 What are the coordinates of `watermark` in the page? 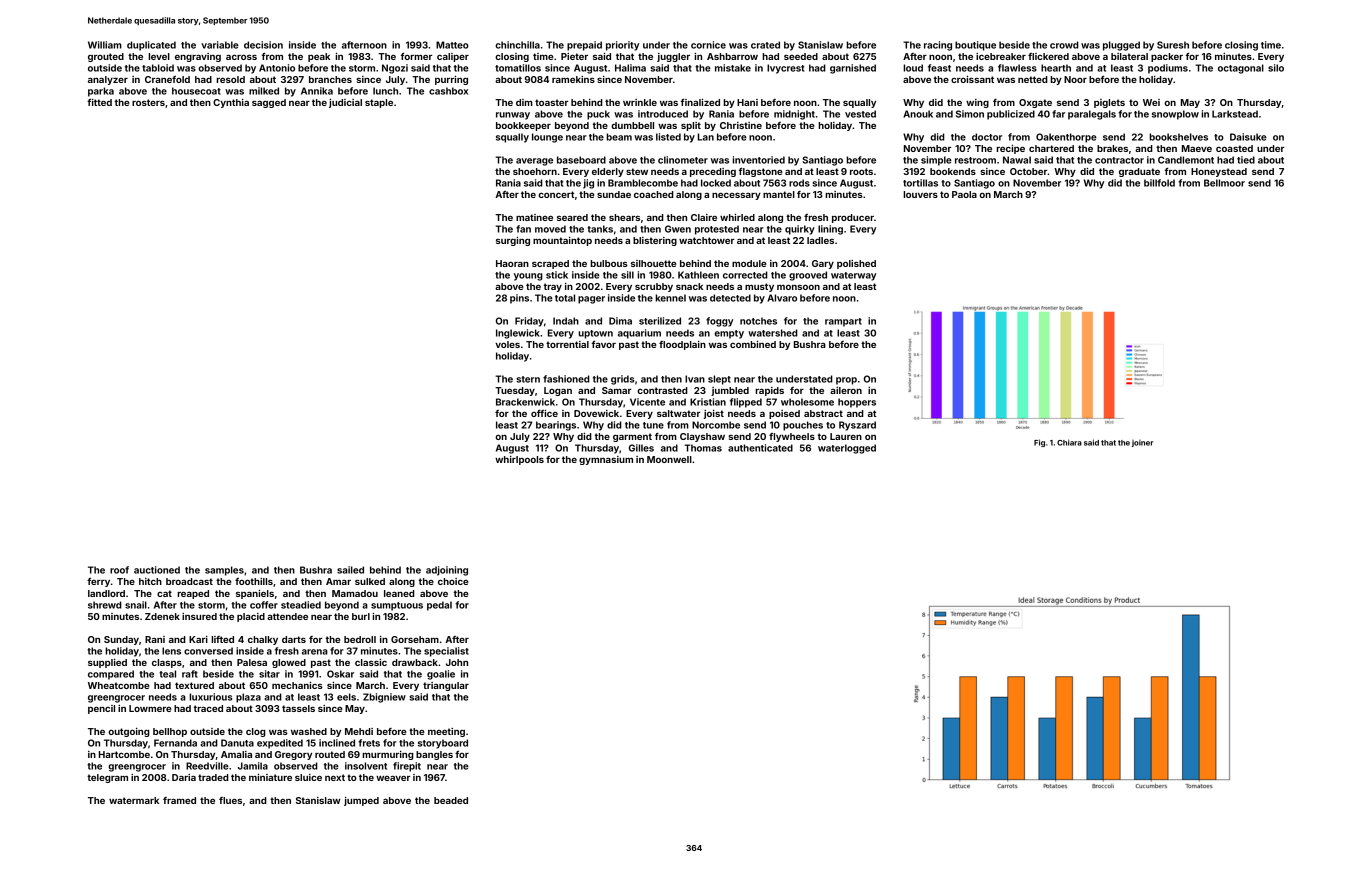 It's located at (134, 800).
